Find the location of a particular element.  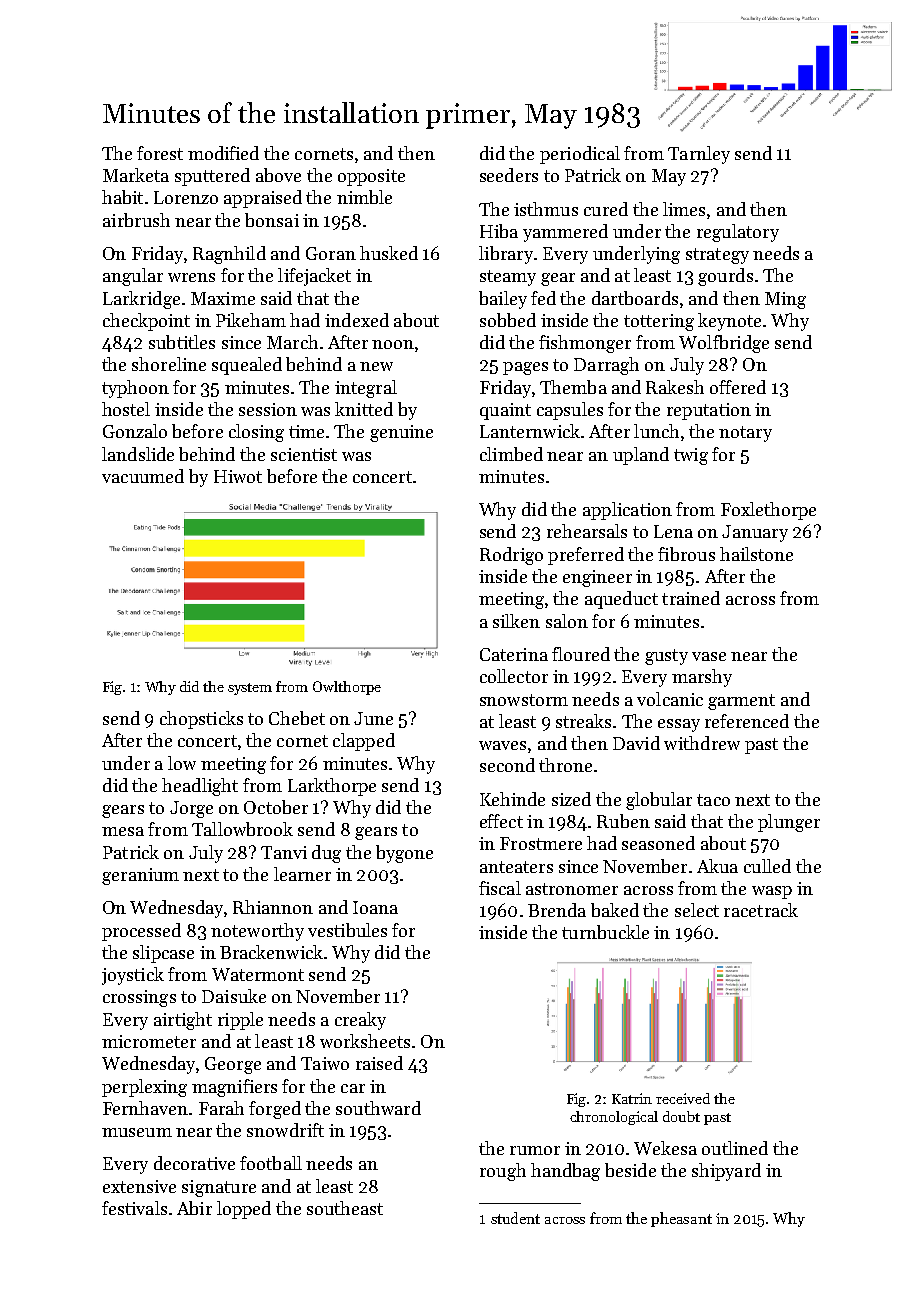

culled is located at coordinates (767, 866).
